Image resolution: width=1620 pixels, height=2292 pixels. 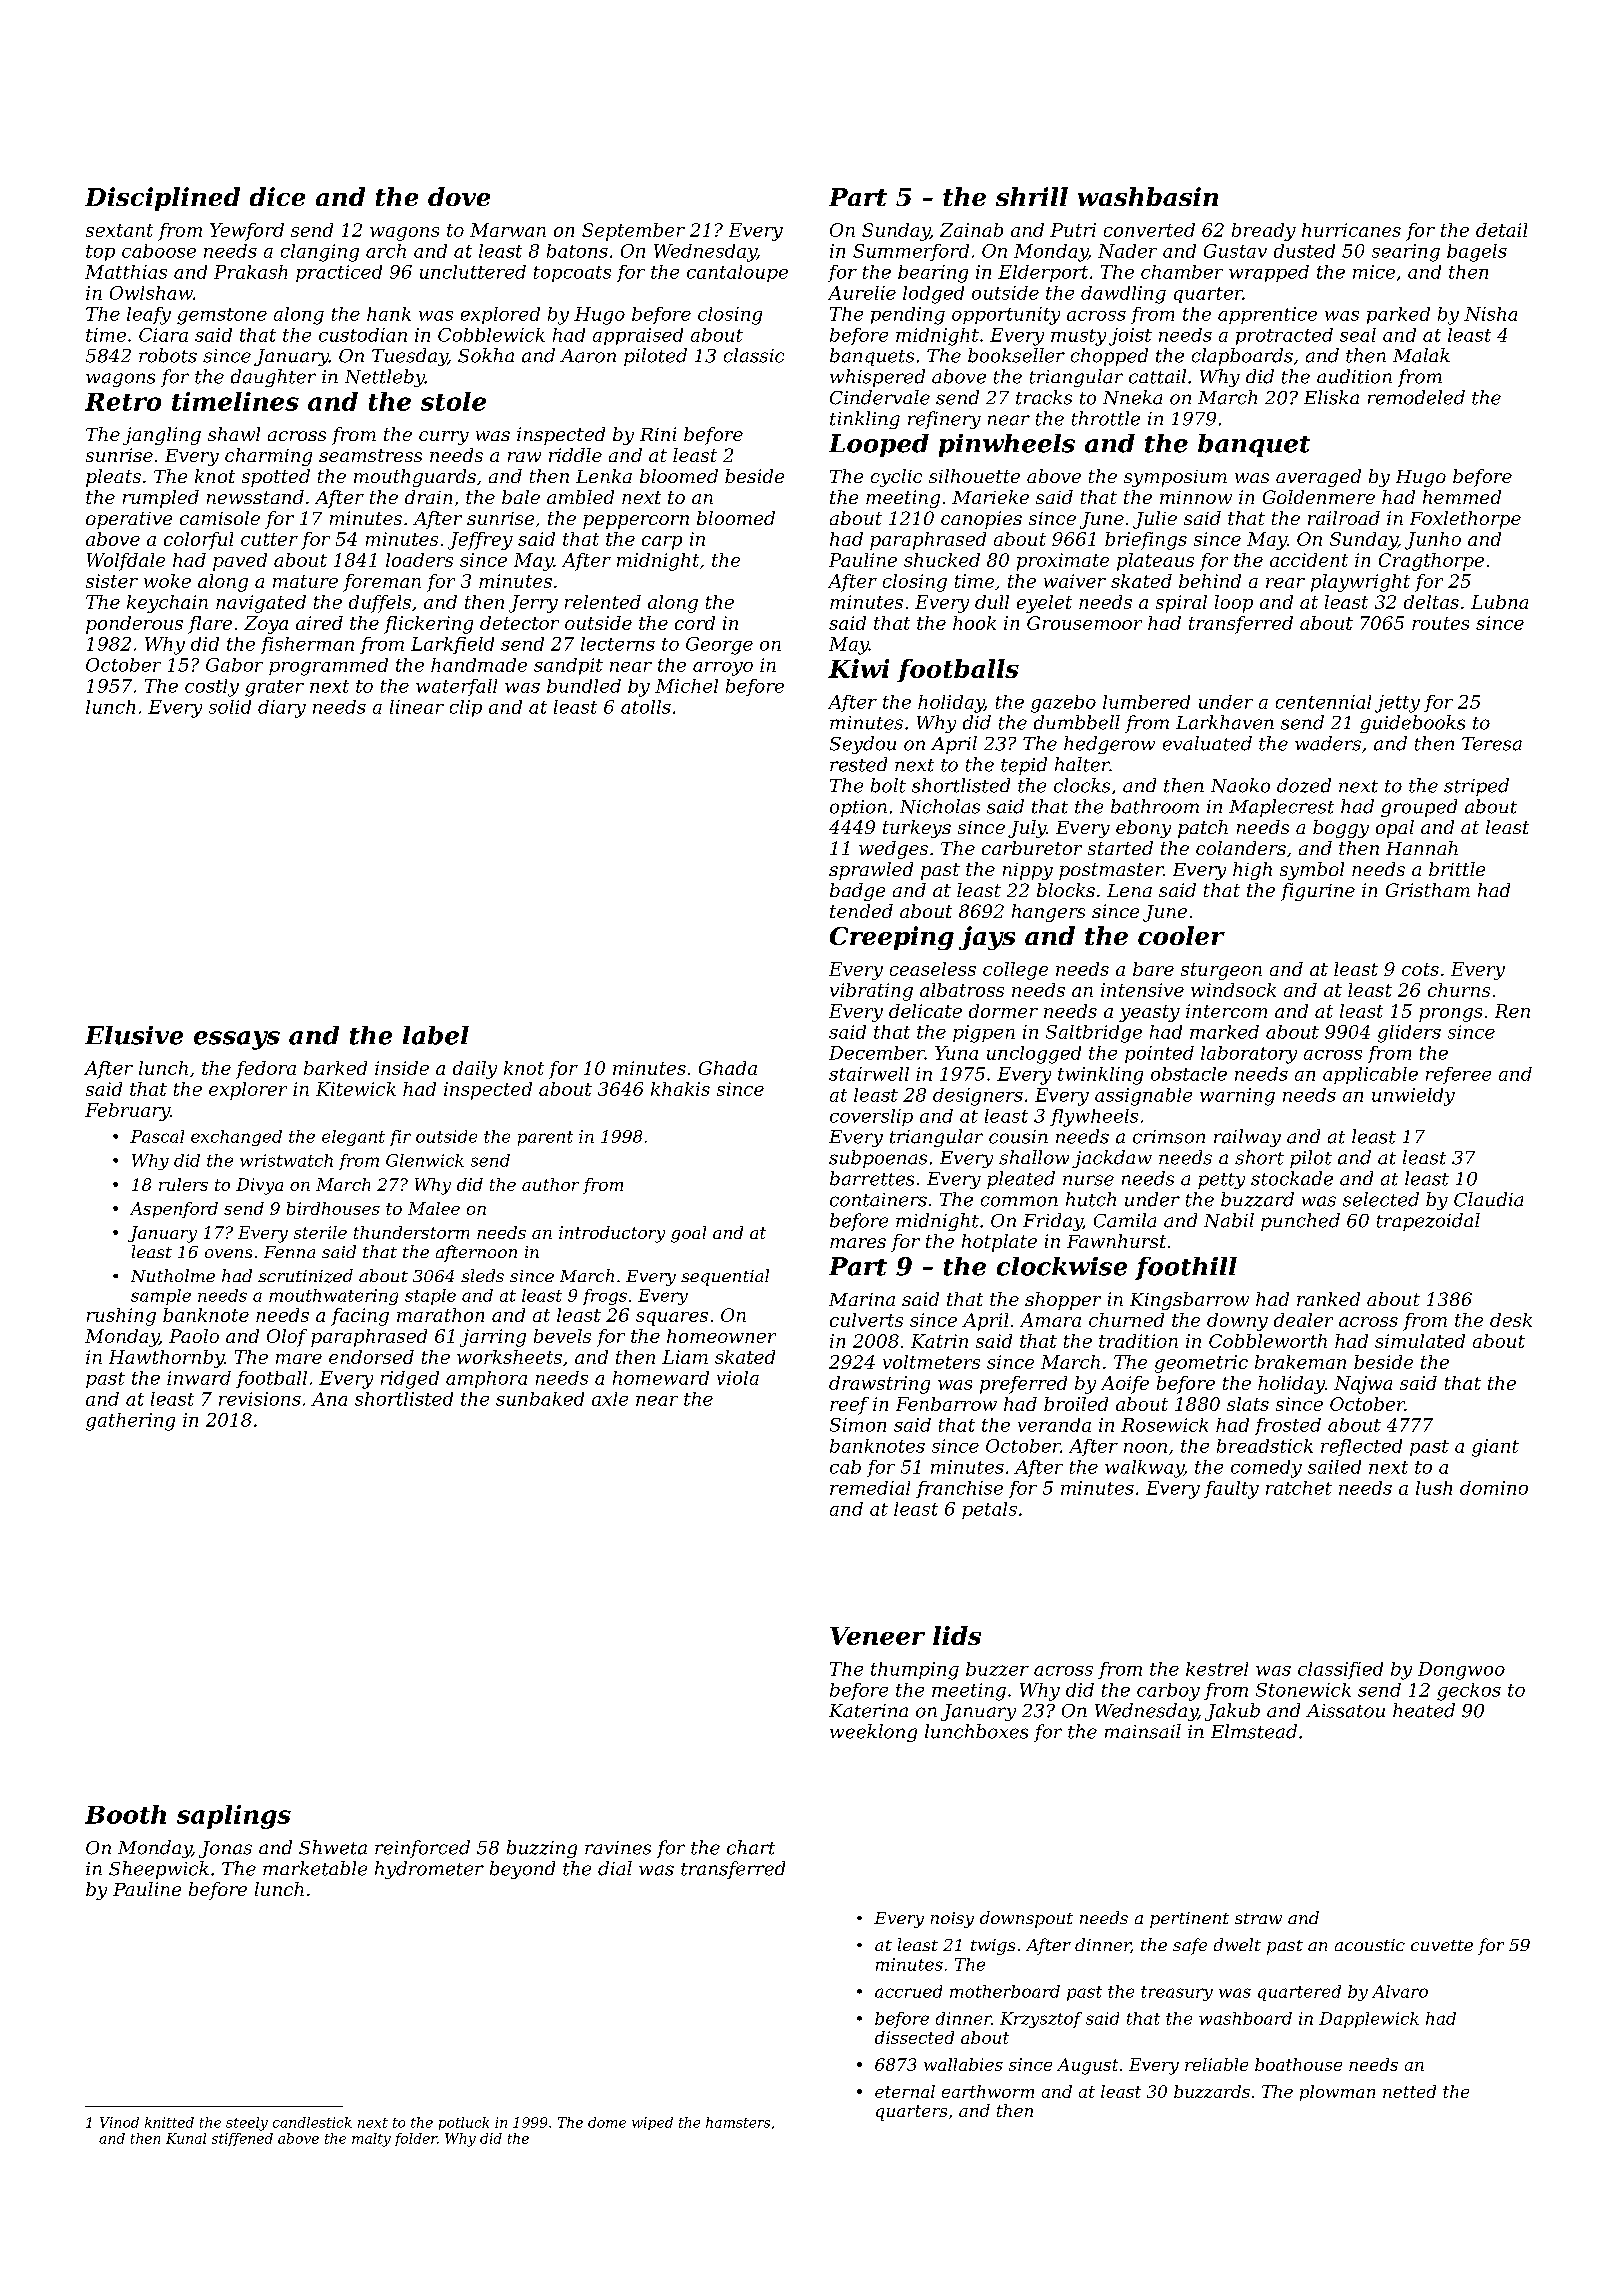 What do you see at coordinates (685, 1357) in the page?
I see `Liam` at bounding box center [685, 1357].
